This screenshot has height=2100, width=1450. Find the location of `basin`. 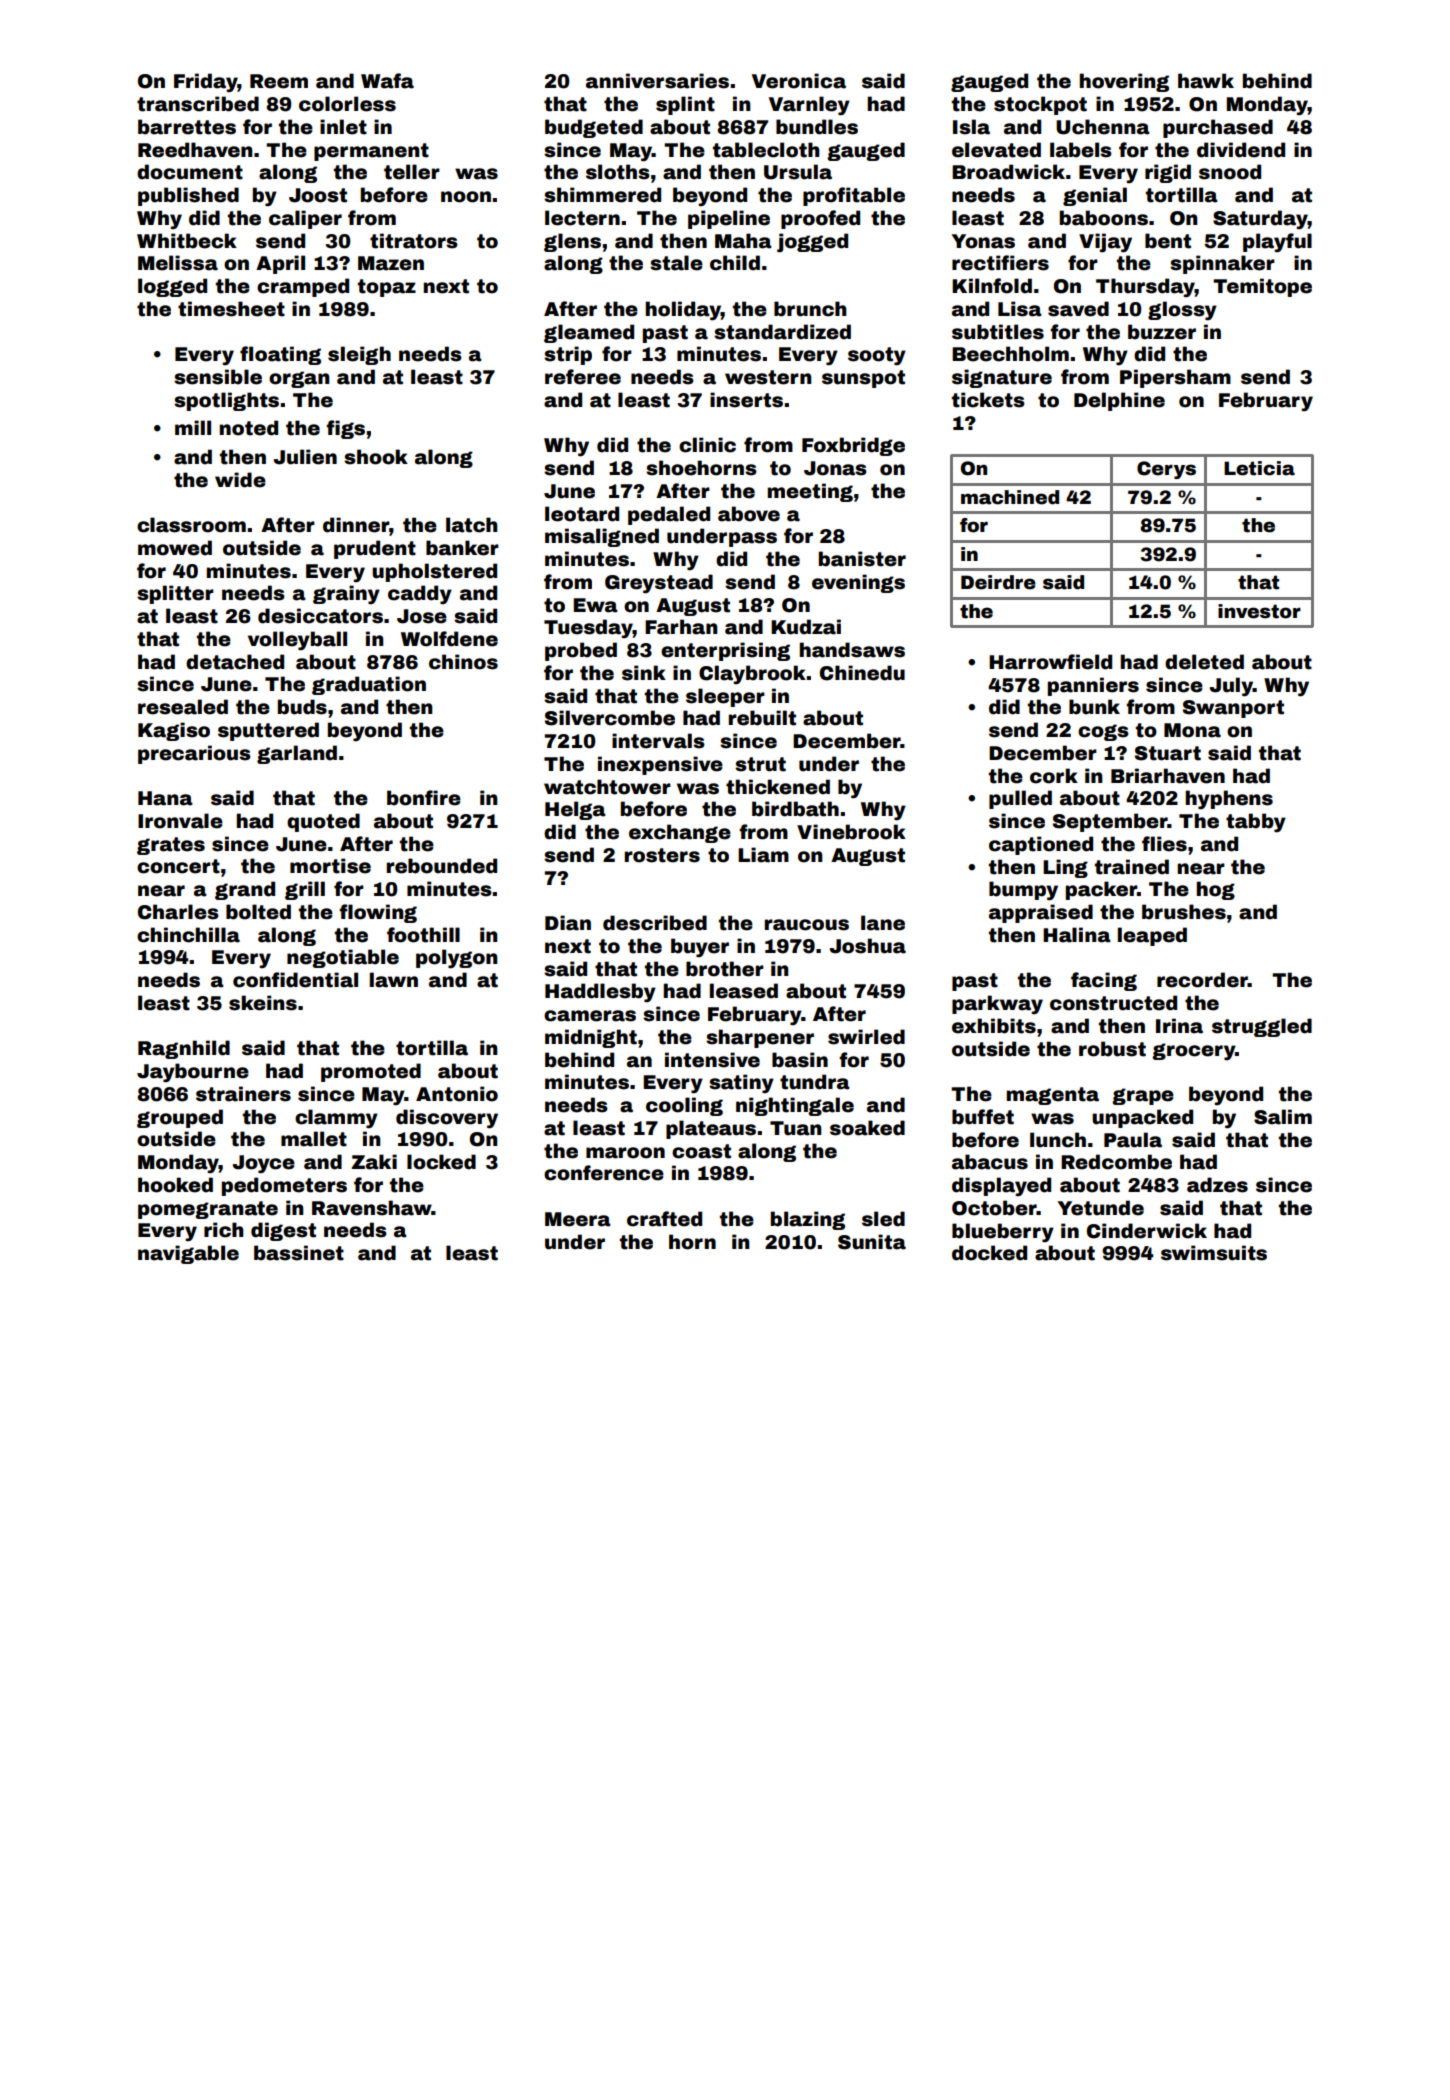

basin is located at coordinates (800, 1060).
